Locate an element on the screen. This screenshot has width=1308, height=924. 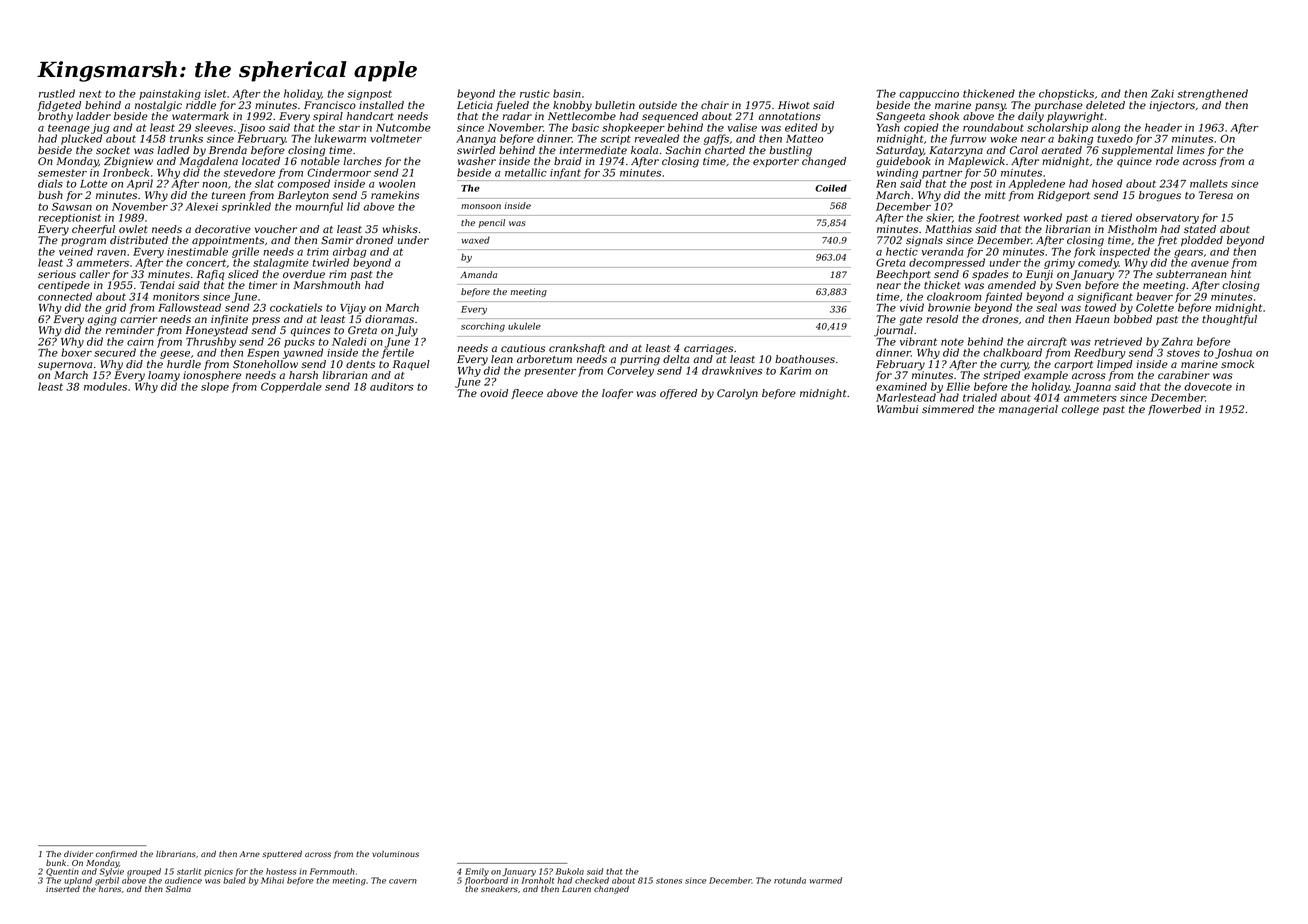
dovecote is located at coordinates (1208, 386).
